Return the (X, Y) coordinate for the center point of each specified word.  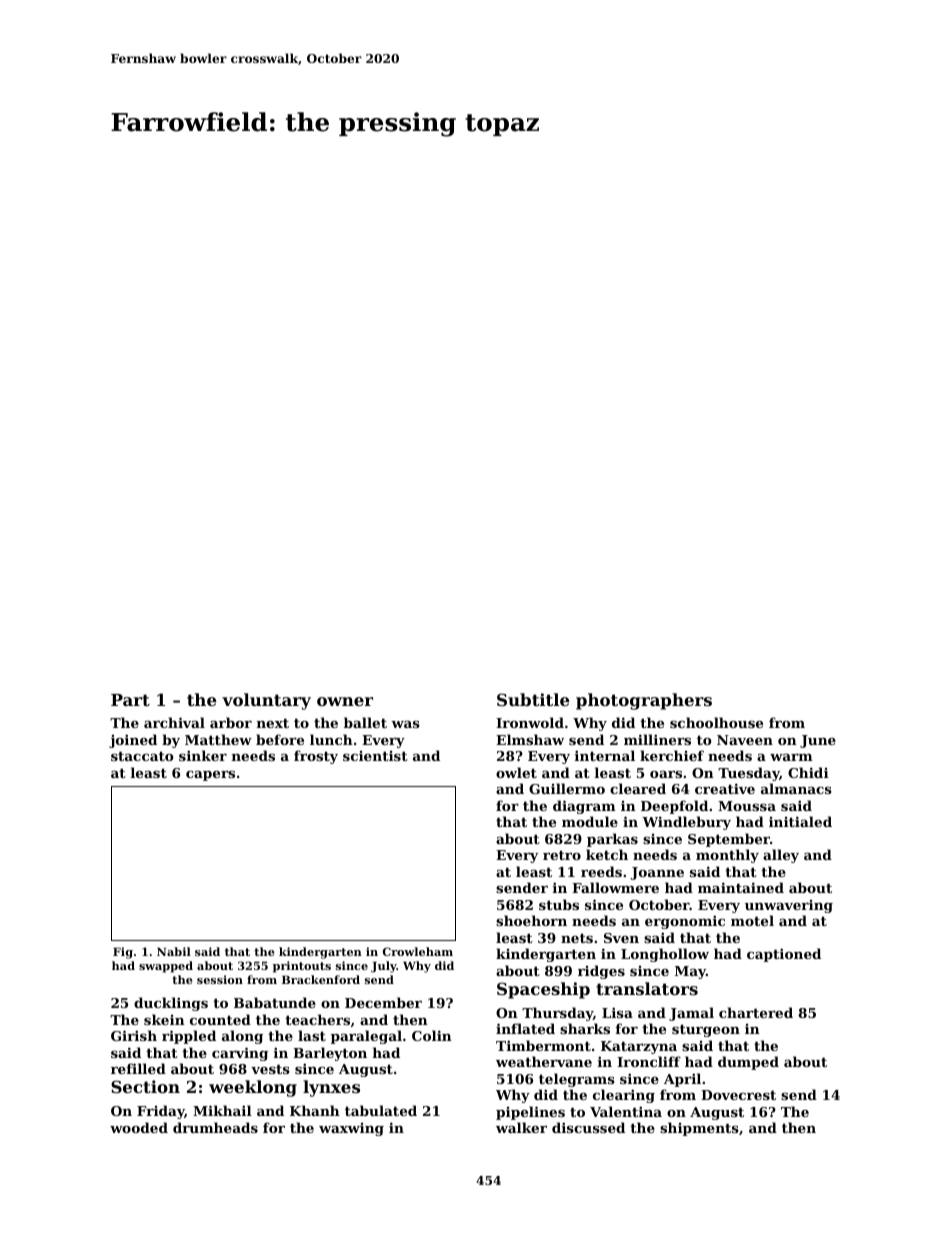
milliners (657, 739)
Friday (161, 1112)
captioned (784, 955)
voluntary (266, 701)
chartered (756, 1012)
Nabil (174, 951)
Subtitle (533, 699)
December (383, 1002)
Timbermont (543, 1045)
